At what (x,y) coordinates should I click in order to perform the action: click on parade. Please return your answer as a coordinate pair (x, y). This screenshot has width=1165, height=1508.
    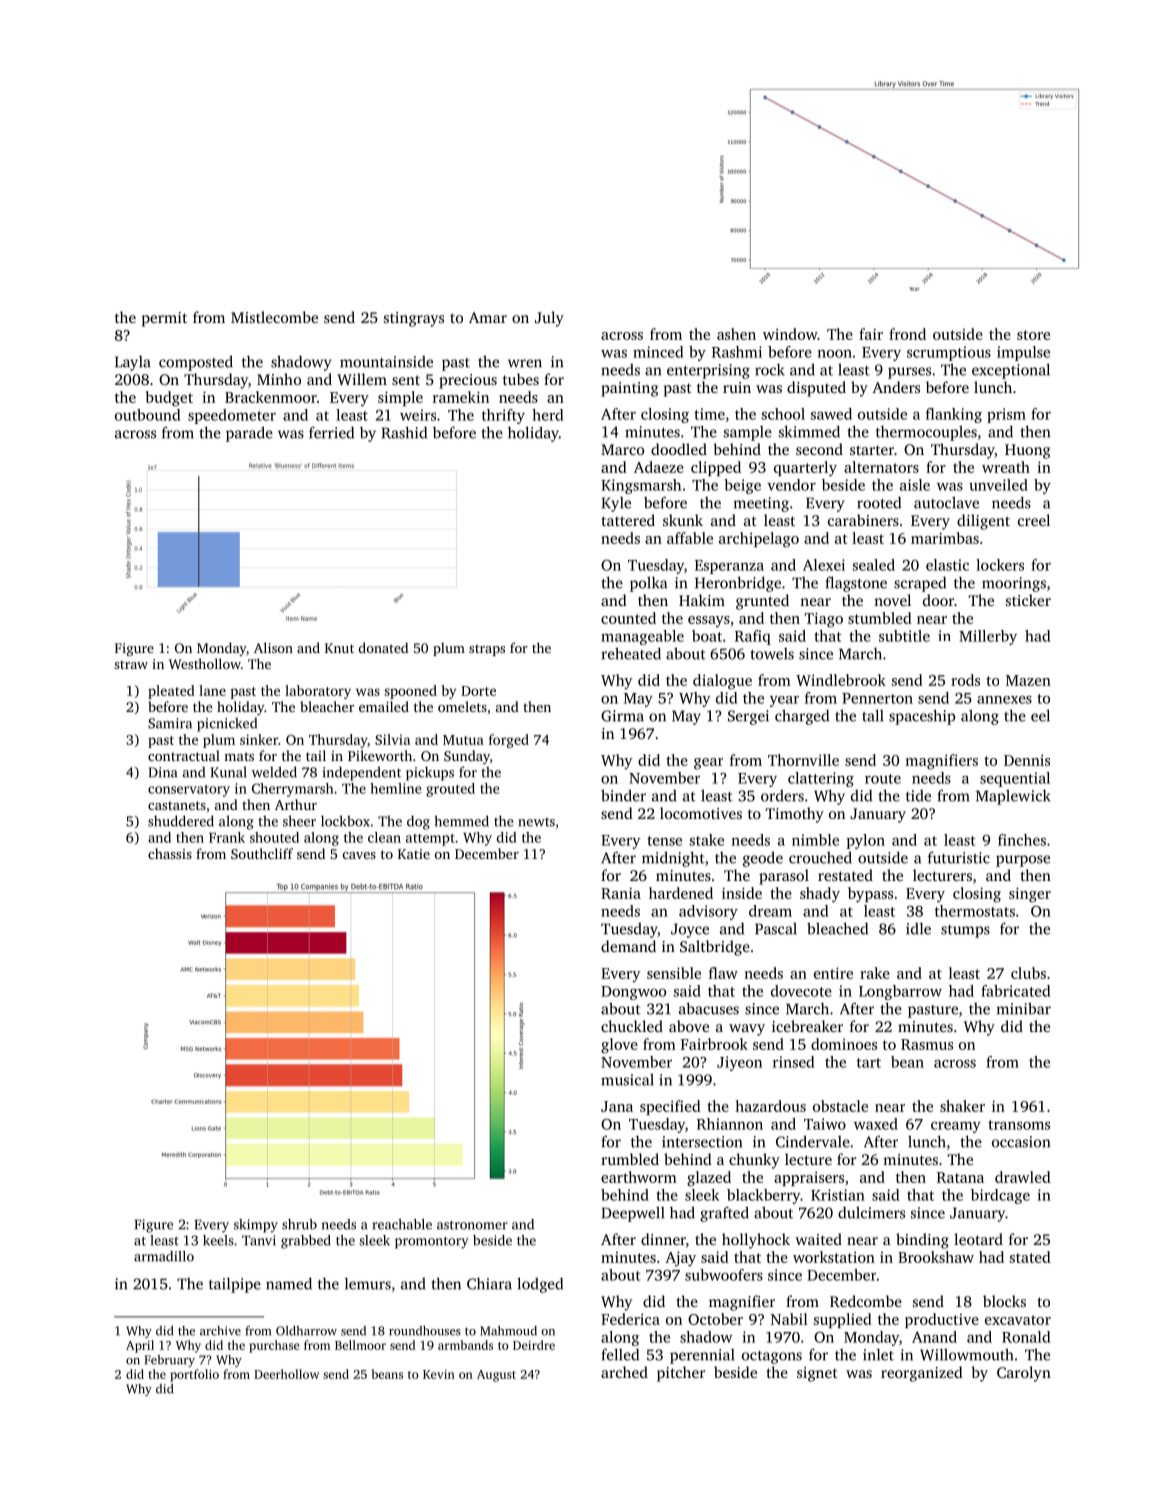
    Looking at the image, I should click on (249, 434).
